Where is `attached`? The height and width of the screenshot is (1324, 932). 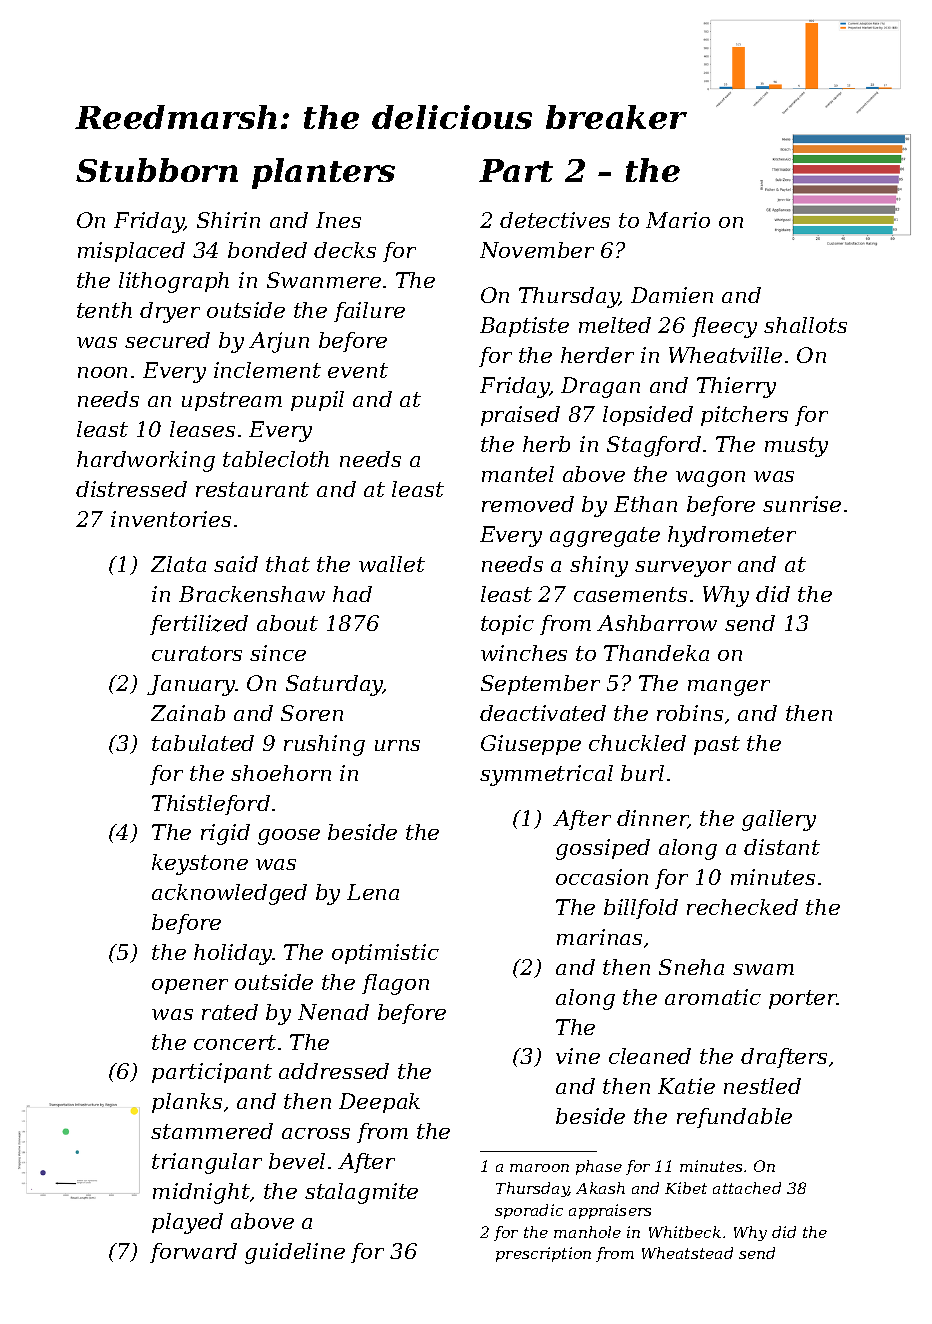
attached is located at coordinates (747, 1188).
